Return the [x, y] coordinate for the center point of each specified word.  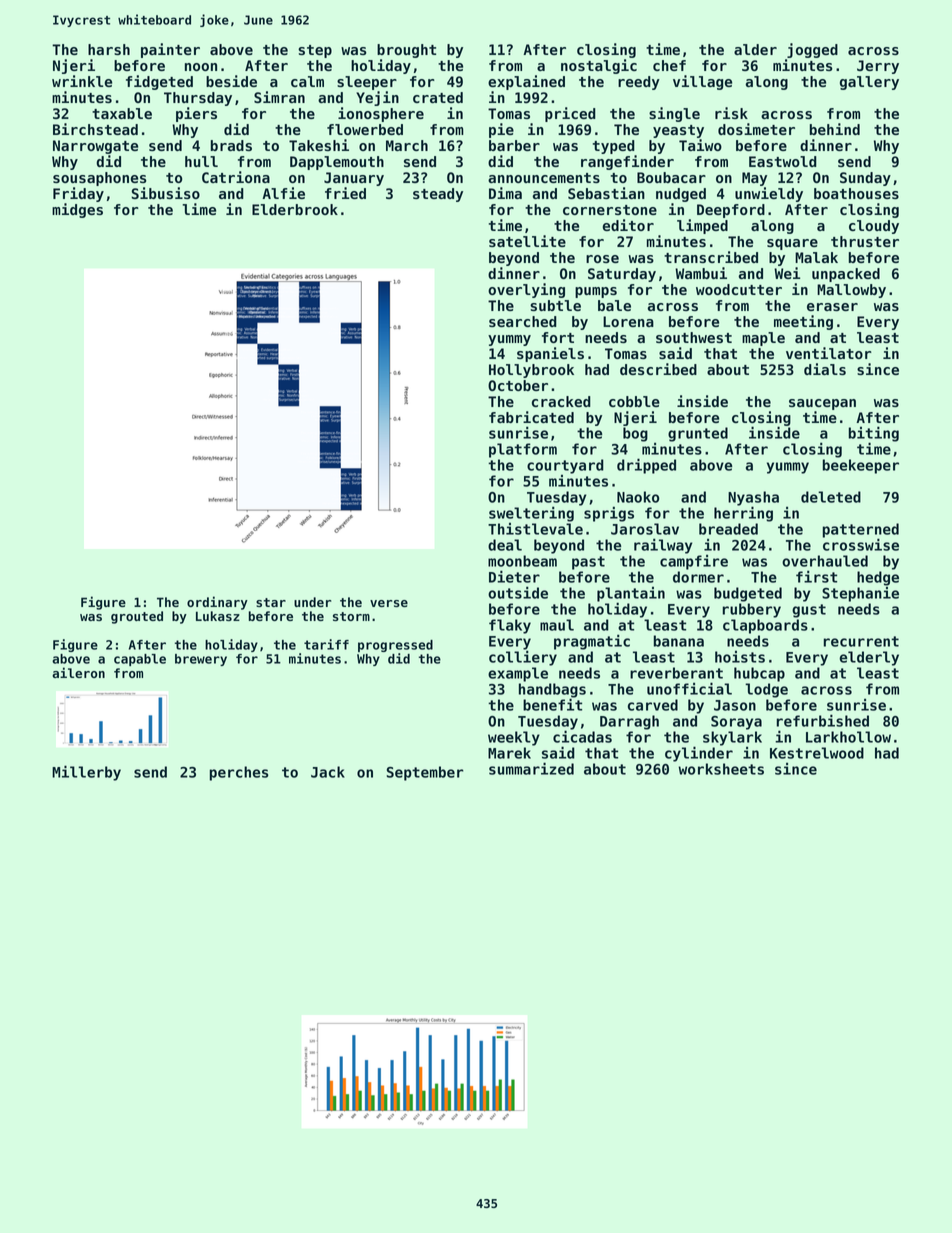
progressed [395, 646]
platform [523, 450]
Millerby [86, 773]
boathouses [856, 193]
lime [199, 209]
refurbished [823, 720]
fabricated [531, 417]
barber [514, 145]
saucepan [822, 404]
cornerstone [610, 210]
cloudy [874, 227]
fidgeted [159, 82]
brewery [201, 660]
